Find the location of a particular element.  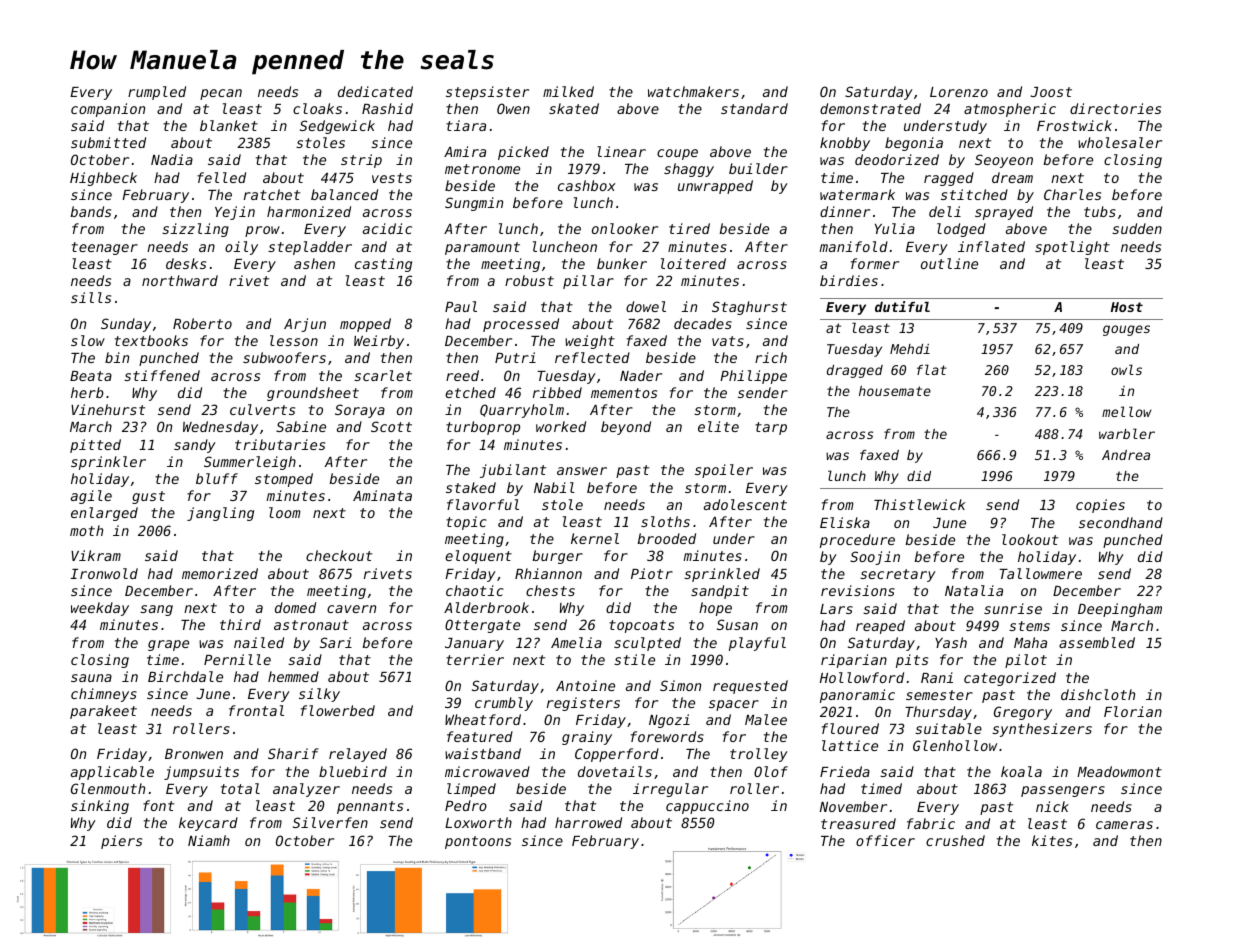

atmospheric is located at coordinates (1010, 110).
